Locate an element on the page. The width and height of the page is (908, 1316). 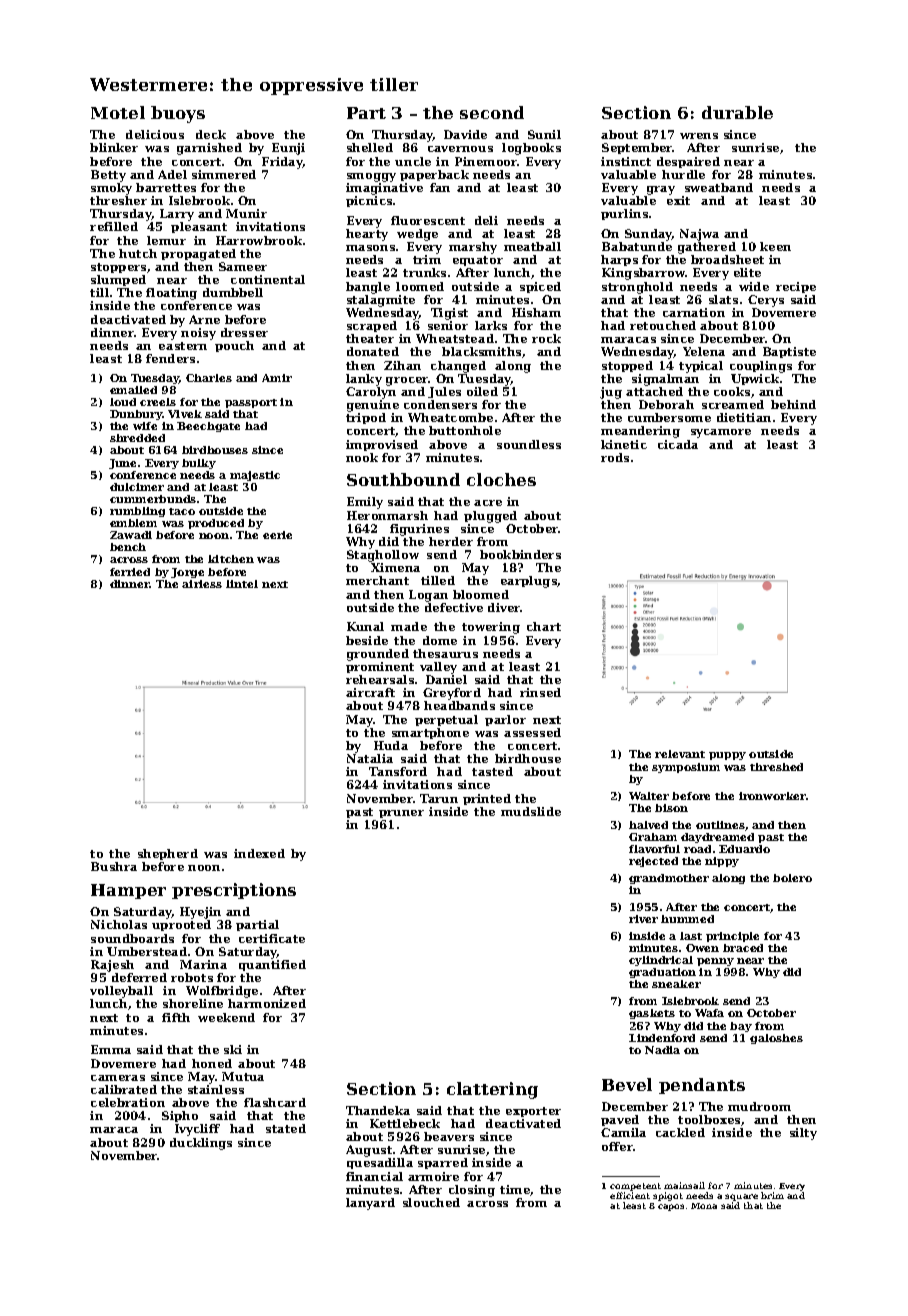
lanyard is located at coordinates (370, 1204).
